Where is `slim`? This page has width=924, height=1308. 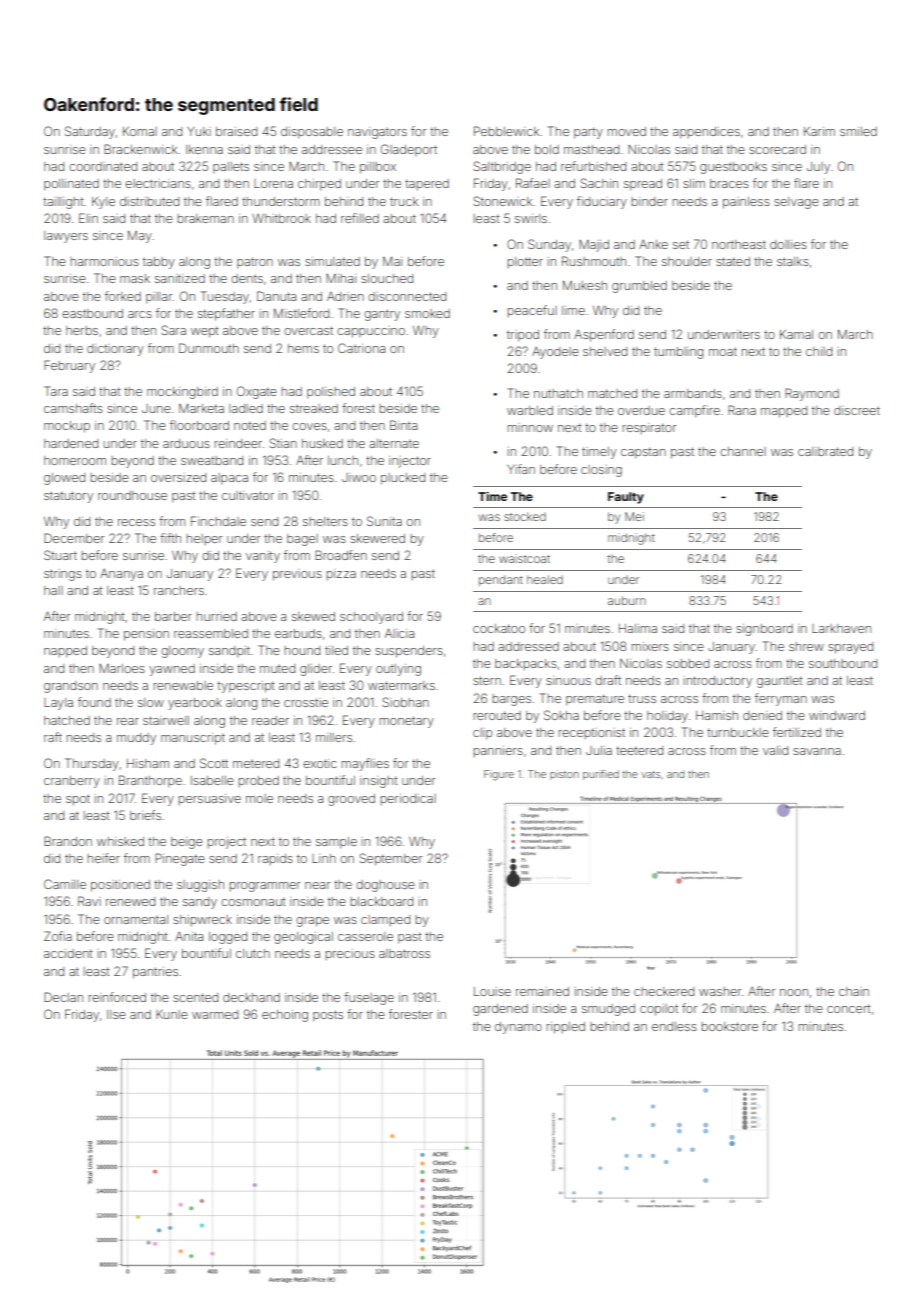 slim is located at coordinates (694, 183).
